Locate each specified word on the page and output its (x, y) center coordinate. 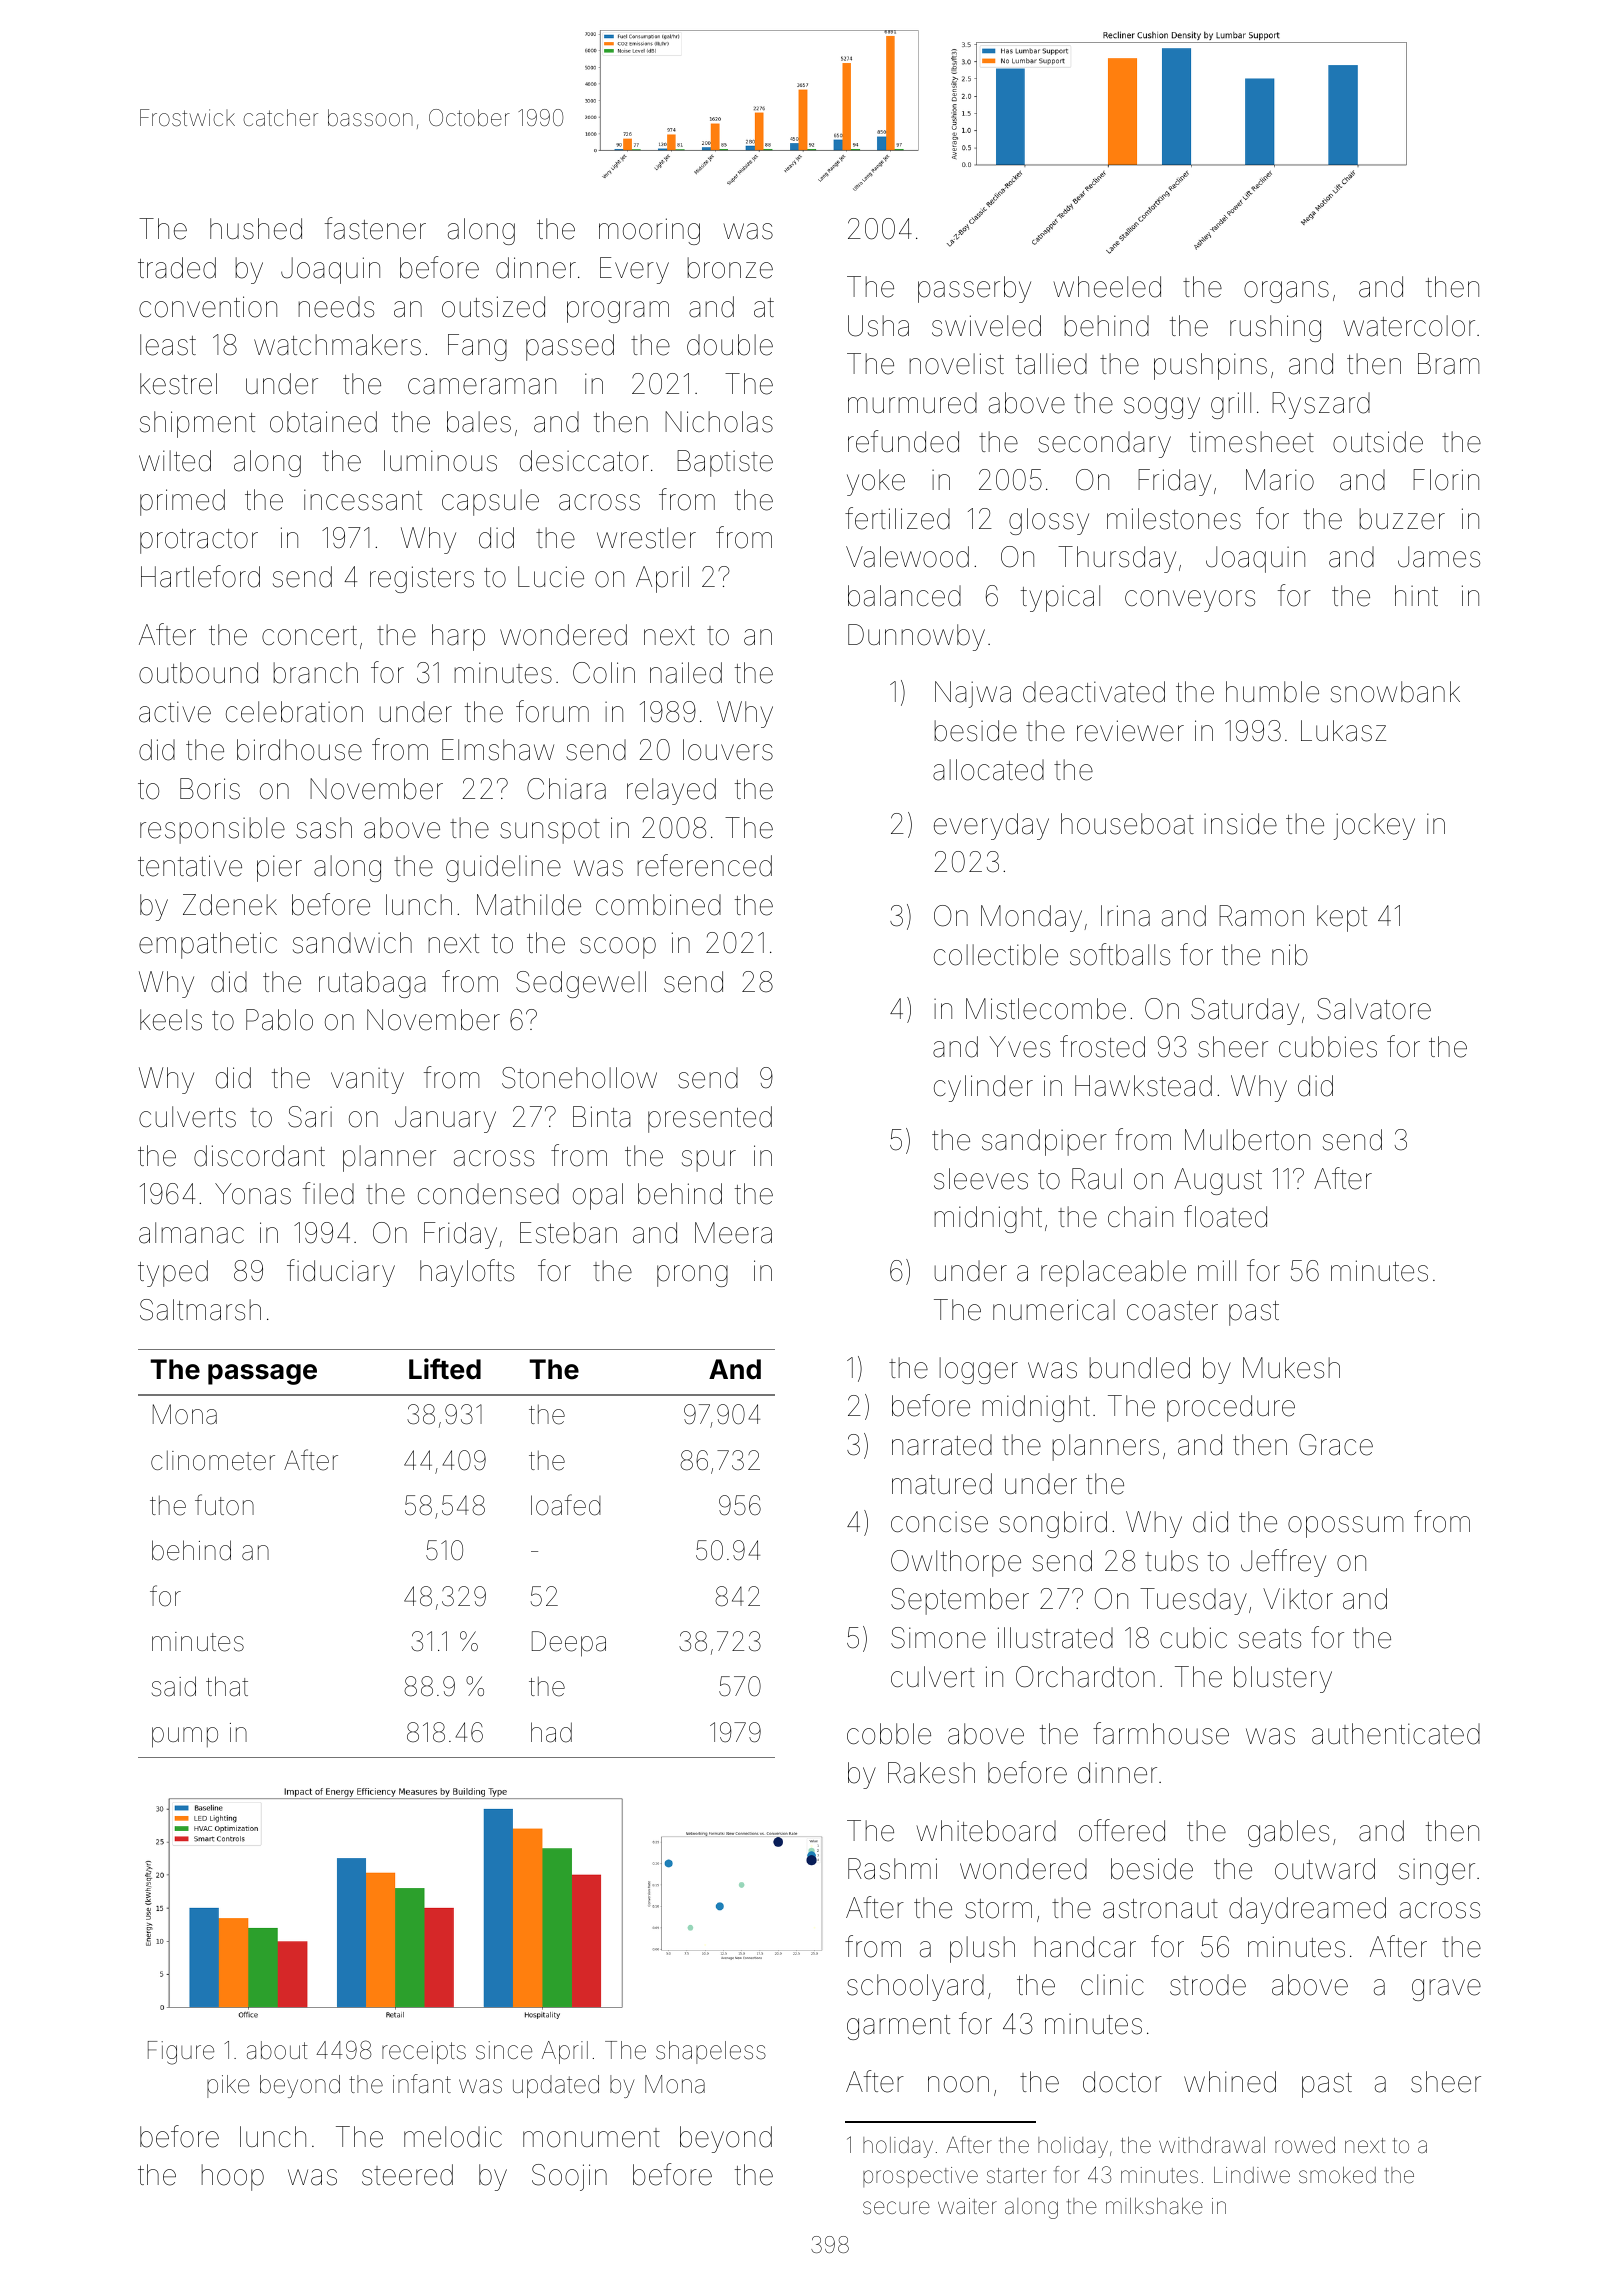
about (277, 2050)
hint (1416, 595)
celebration (294, 712)
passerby (974, 289)
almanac (191, 1233)
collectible (996, 955)
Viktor (1298, 1599)
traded (177, 268)
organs (1286, 292)
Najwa (973, 694)
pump (185, 1737)
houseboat (1127, 824)
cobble (889, 1734)
